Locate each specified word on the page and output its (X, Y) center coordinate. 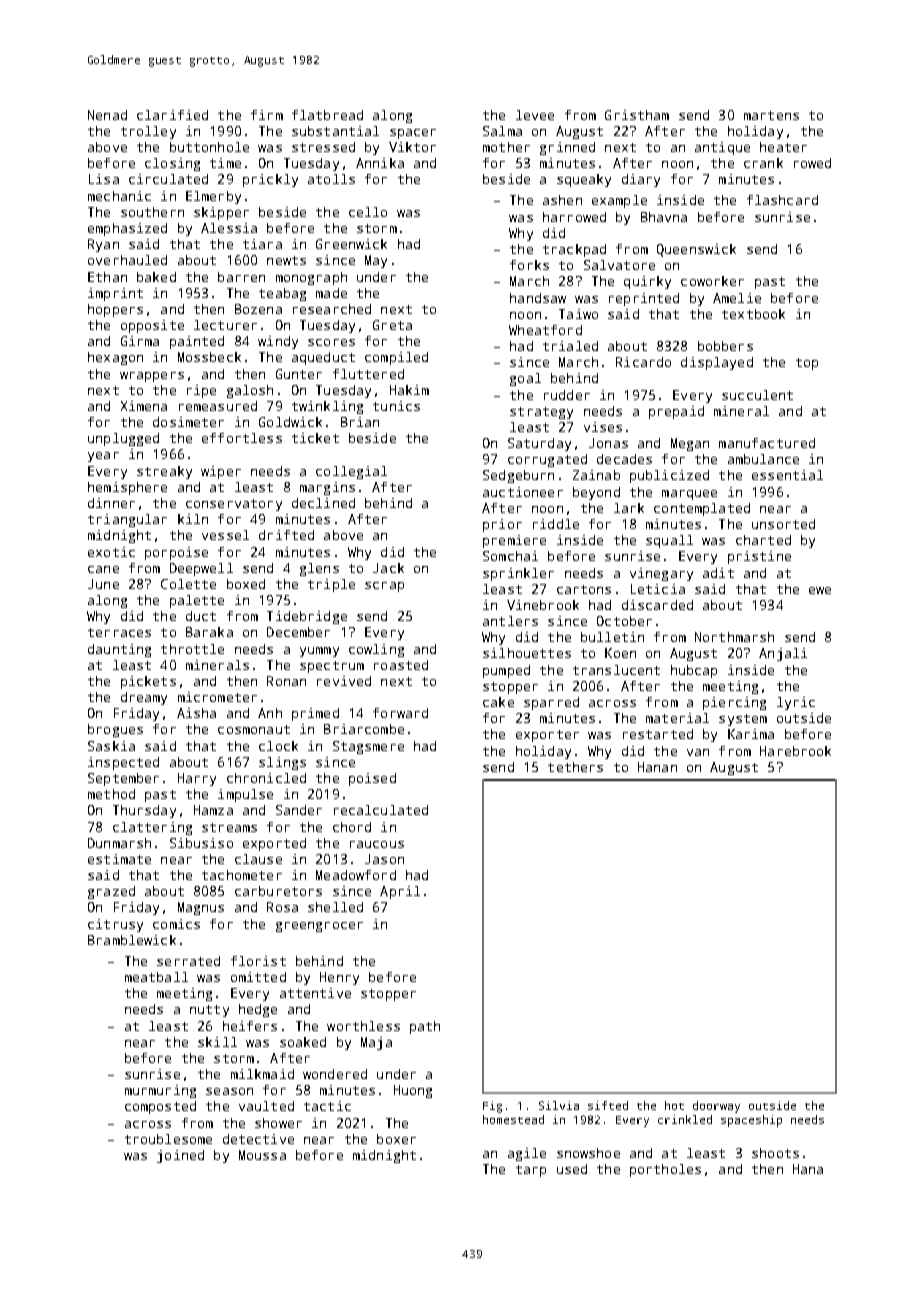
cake (498, 702)
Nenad (107, 115)
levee (535, 115)
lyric (796, 703)
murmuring (160, 1091)
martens (771, 115)
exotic (111, 552)
